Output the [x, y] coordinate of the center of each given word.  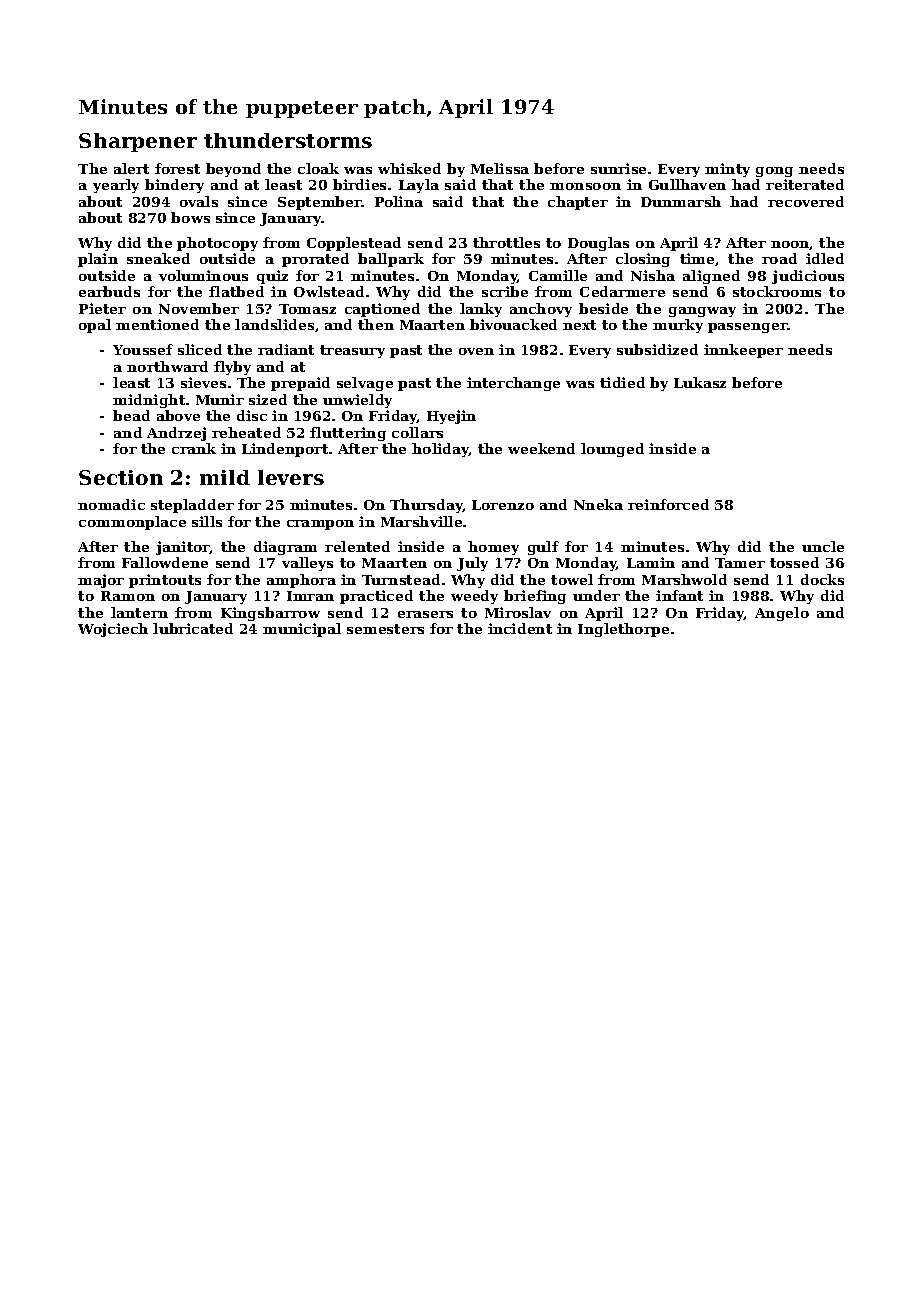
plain [98, 260]
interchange [513, 384]
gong [774, 172]
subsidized [657, 349]
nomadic [111, 504]
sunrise [618, 168]
